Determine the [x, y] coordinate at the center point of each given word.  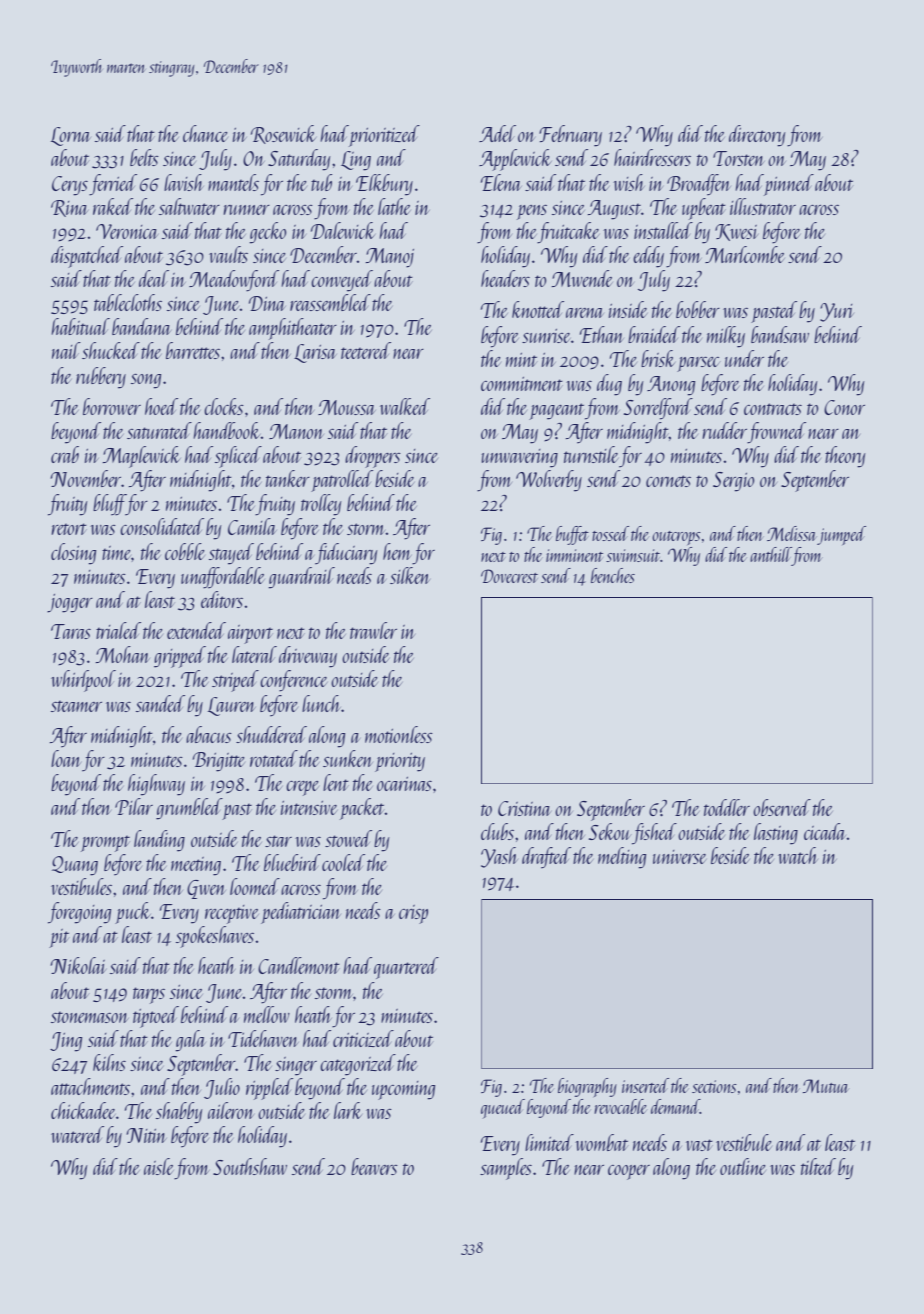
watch [798, 855]
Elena [501, 182]
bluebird [292, 862]
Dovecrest [509, 576]
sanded [160, 703]
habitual [81, 326]
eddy [648, 257]
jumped [841, 535]
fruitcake [568, 233]
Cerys [70, 186]
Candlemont [299, 965]
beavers [374, 1166]
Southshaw [250, 1166]
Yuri [837, 312]
